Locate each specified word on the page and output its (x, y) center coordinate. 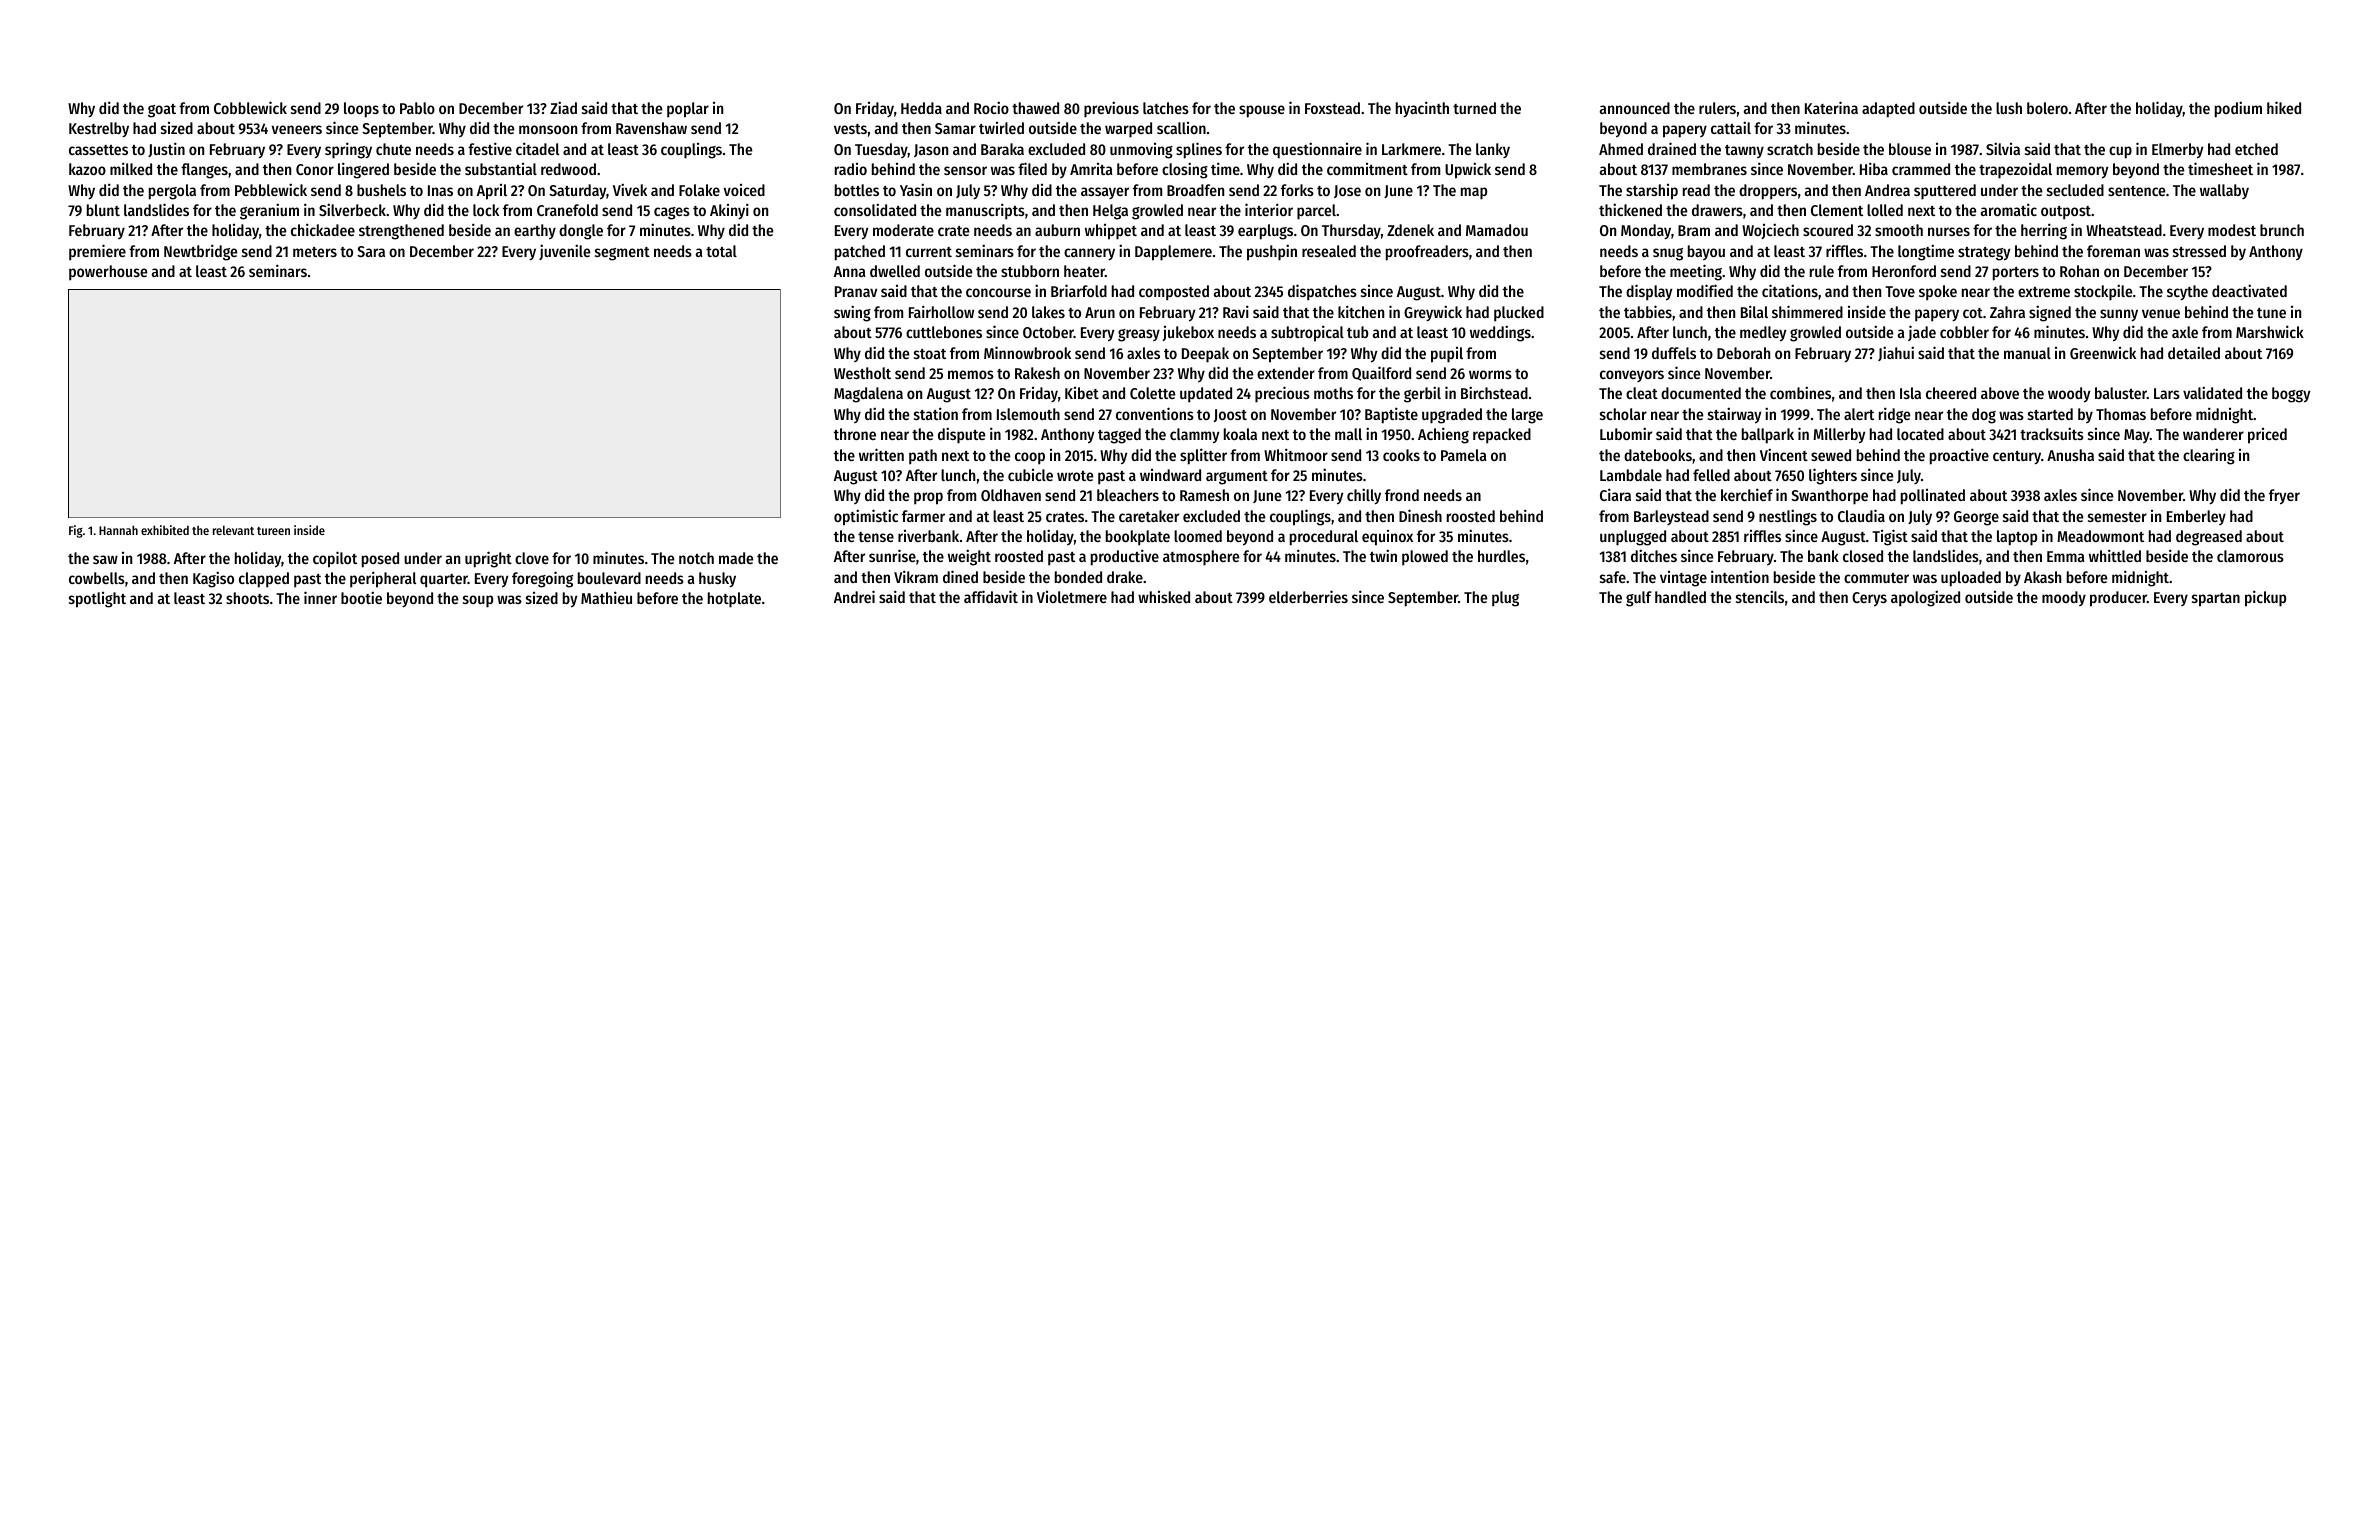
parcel (1316, 212)
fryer (2284, 497)
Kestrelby (99, 129)
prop (928, 498)
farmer (923, 516)
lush (2009, 108)
